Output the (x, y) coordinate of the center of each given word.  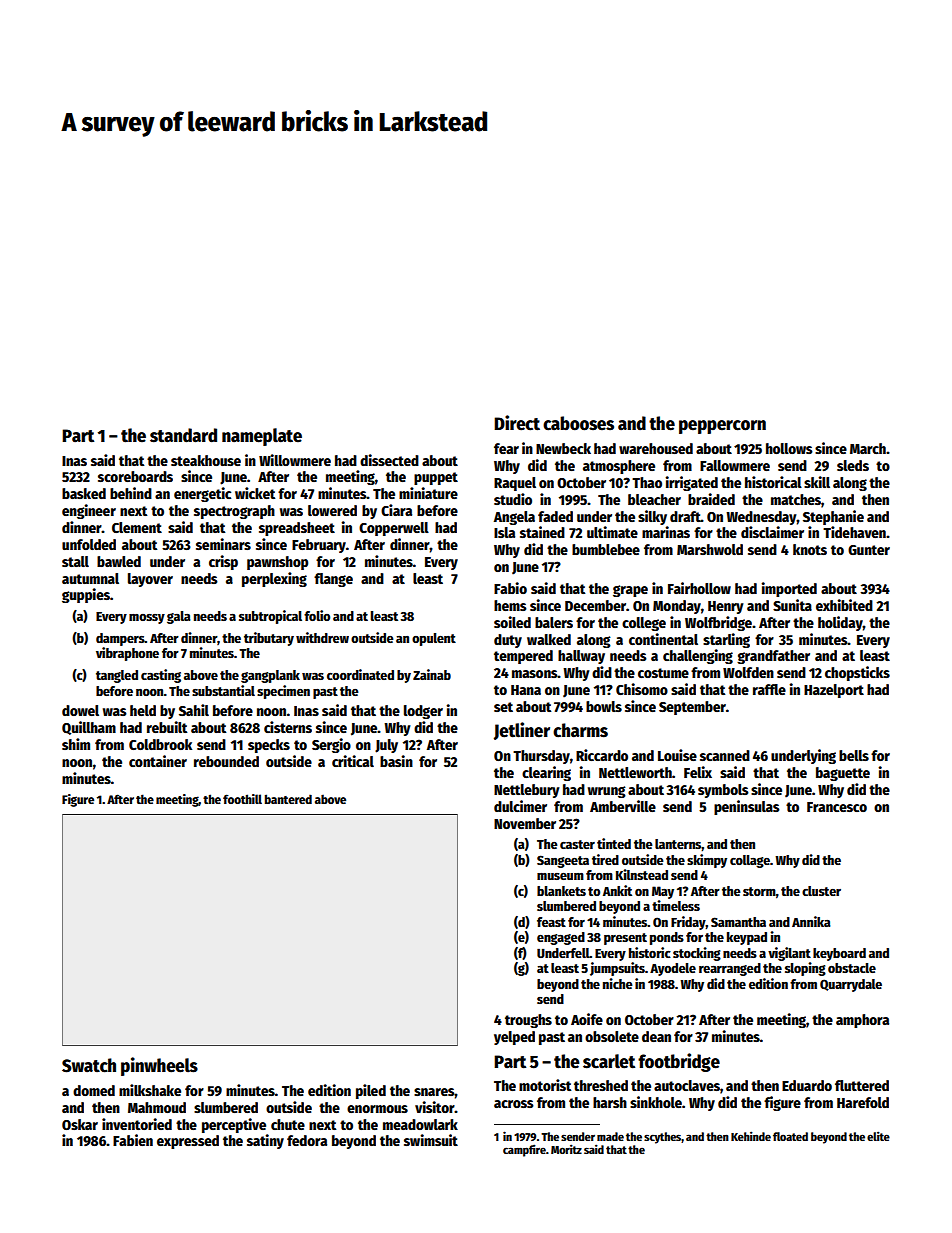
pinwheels (159, 1066)
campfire (524, 1150)
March (868, 448)
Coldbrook (160, 744)
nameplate (262, 437)
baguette (843, 774)
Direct (517, 423)
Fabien (133, 1140)
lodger (423, 712)
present (625, 939)
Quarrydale (851, 985)
